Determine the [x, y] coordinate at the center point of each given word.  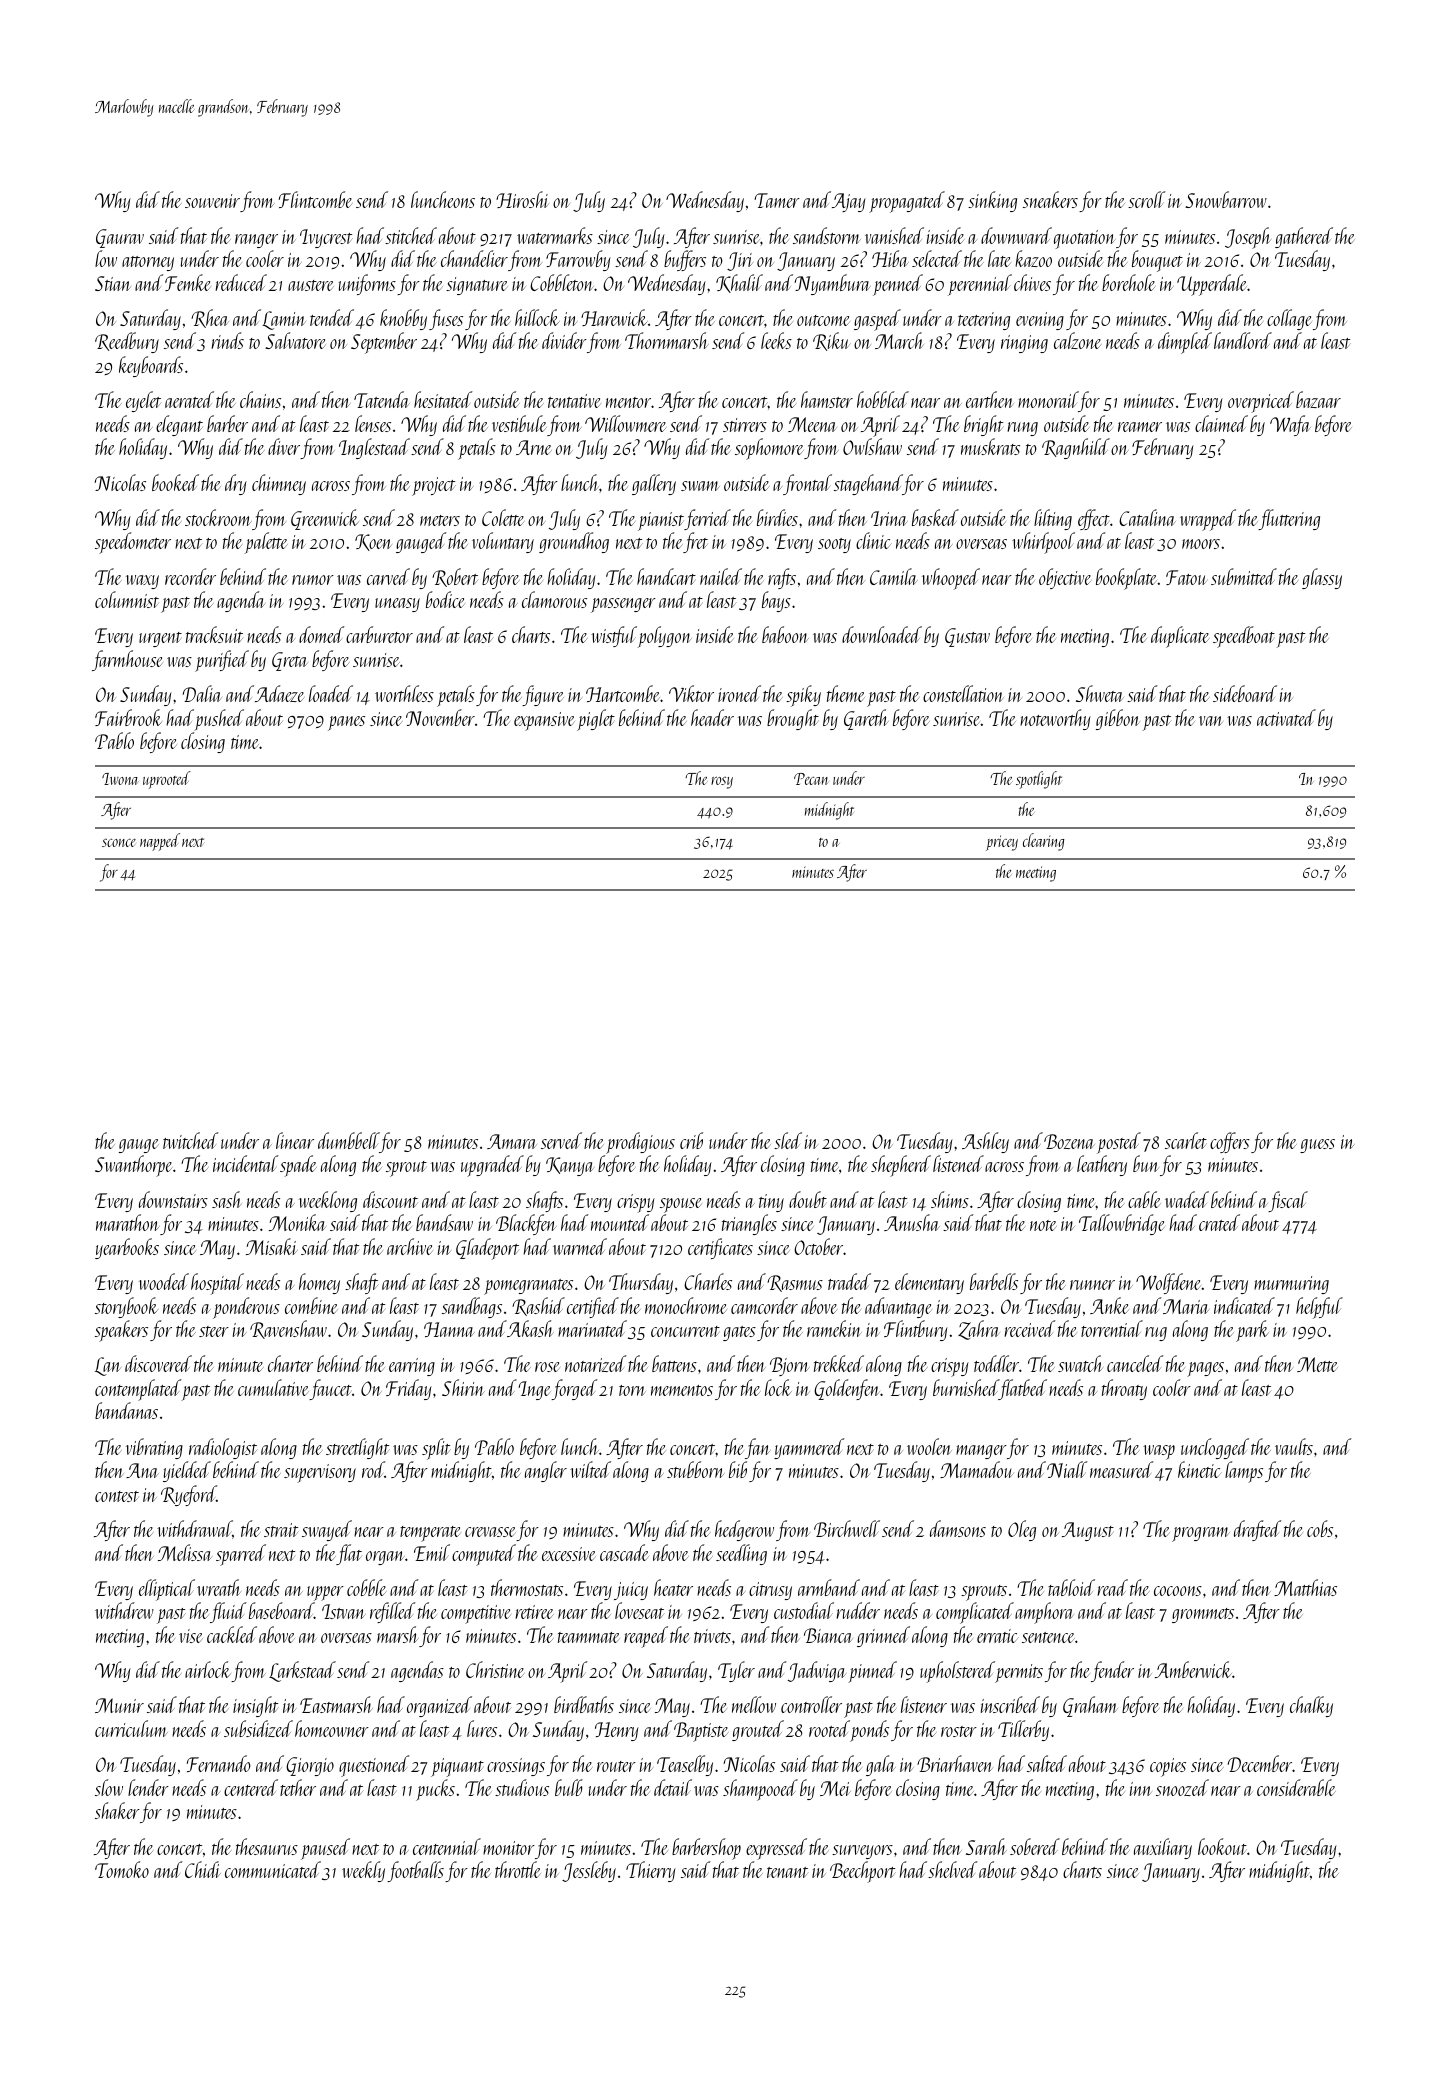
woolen [929, 1446]
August [1088, 1531]
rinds [228, 340]
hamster [827, 399]
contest [117, 1496]
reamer [1140, 427]
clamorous [554, 599]
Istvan [343, 1611]
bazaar [1318, 399]
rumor [313, 580]
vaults [1294, 1446]
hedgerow [744, 1530]
